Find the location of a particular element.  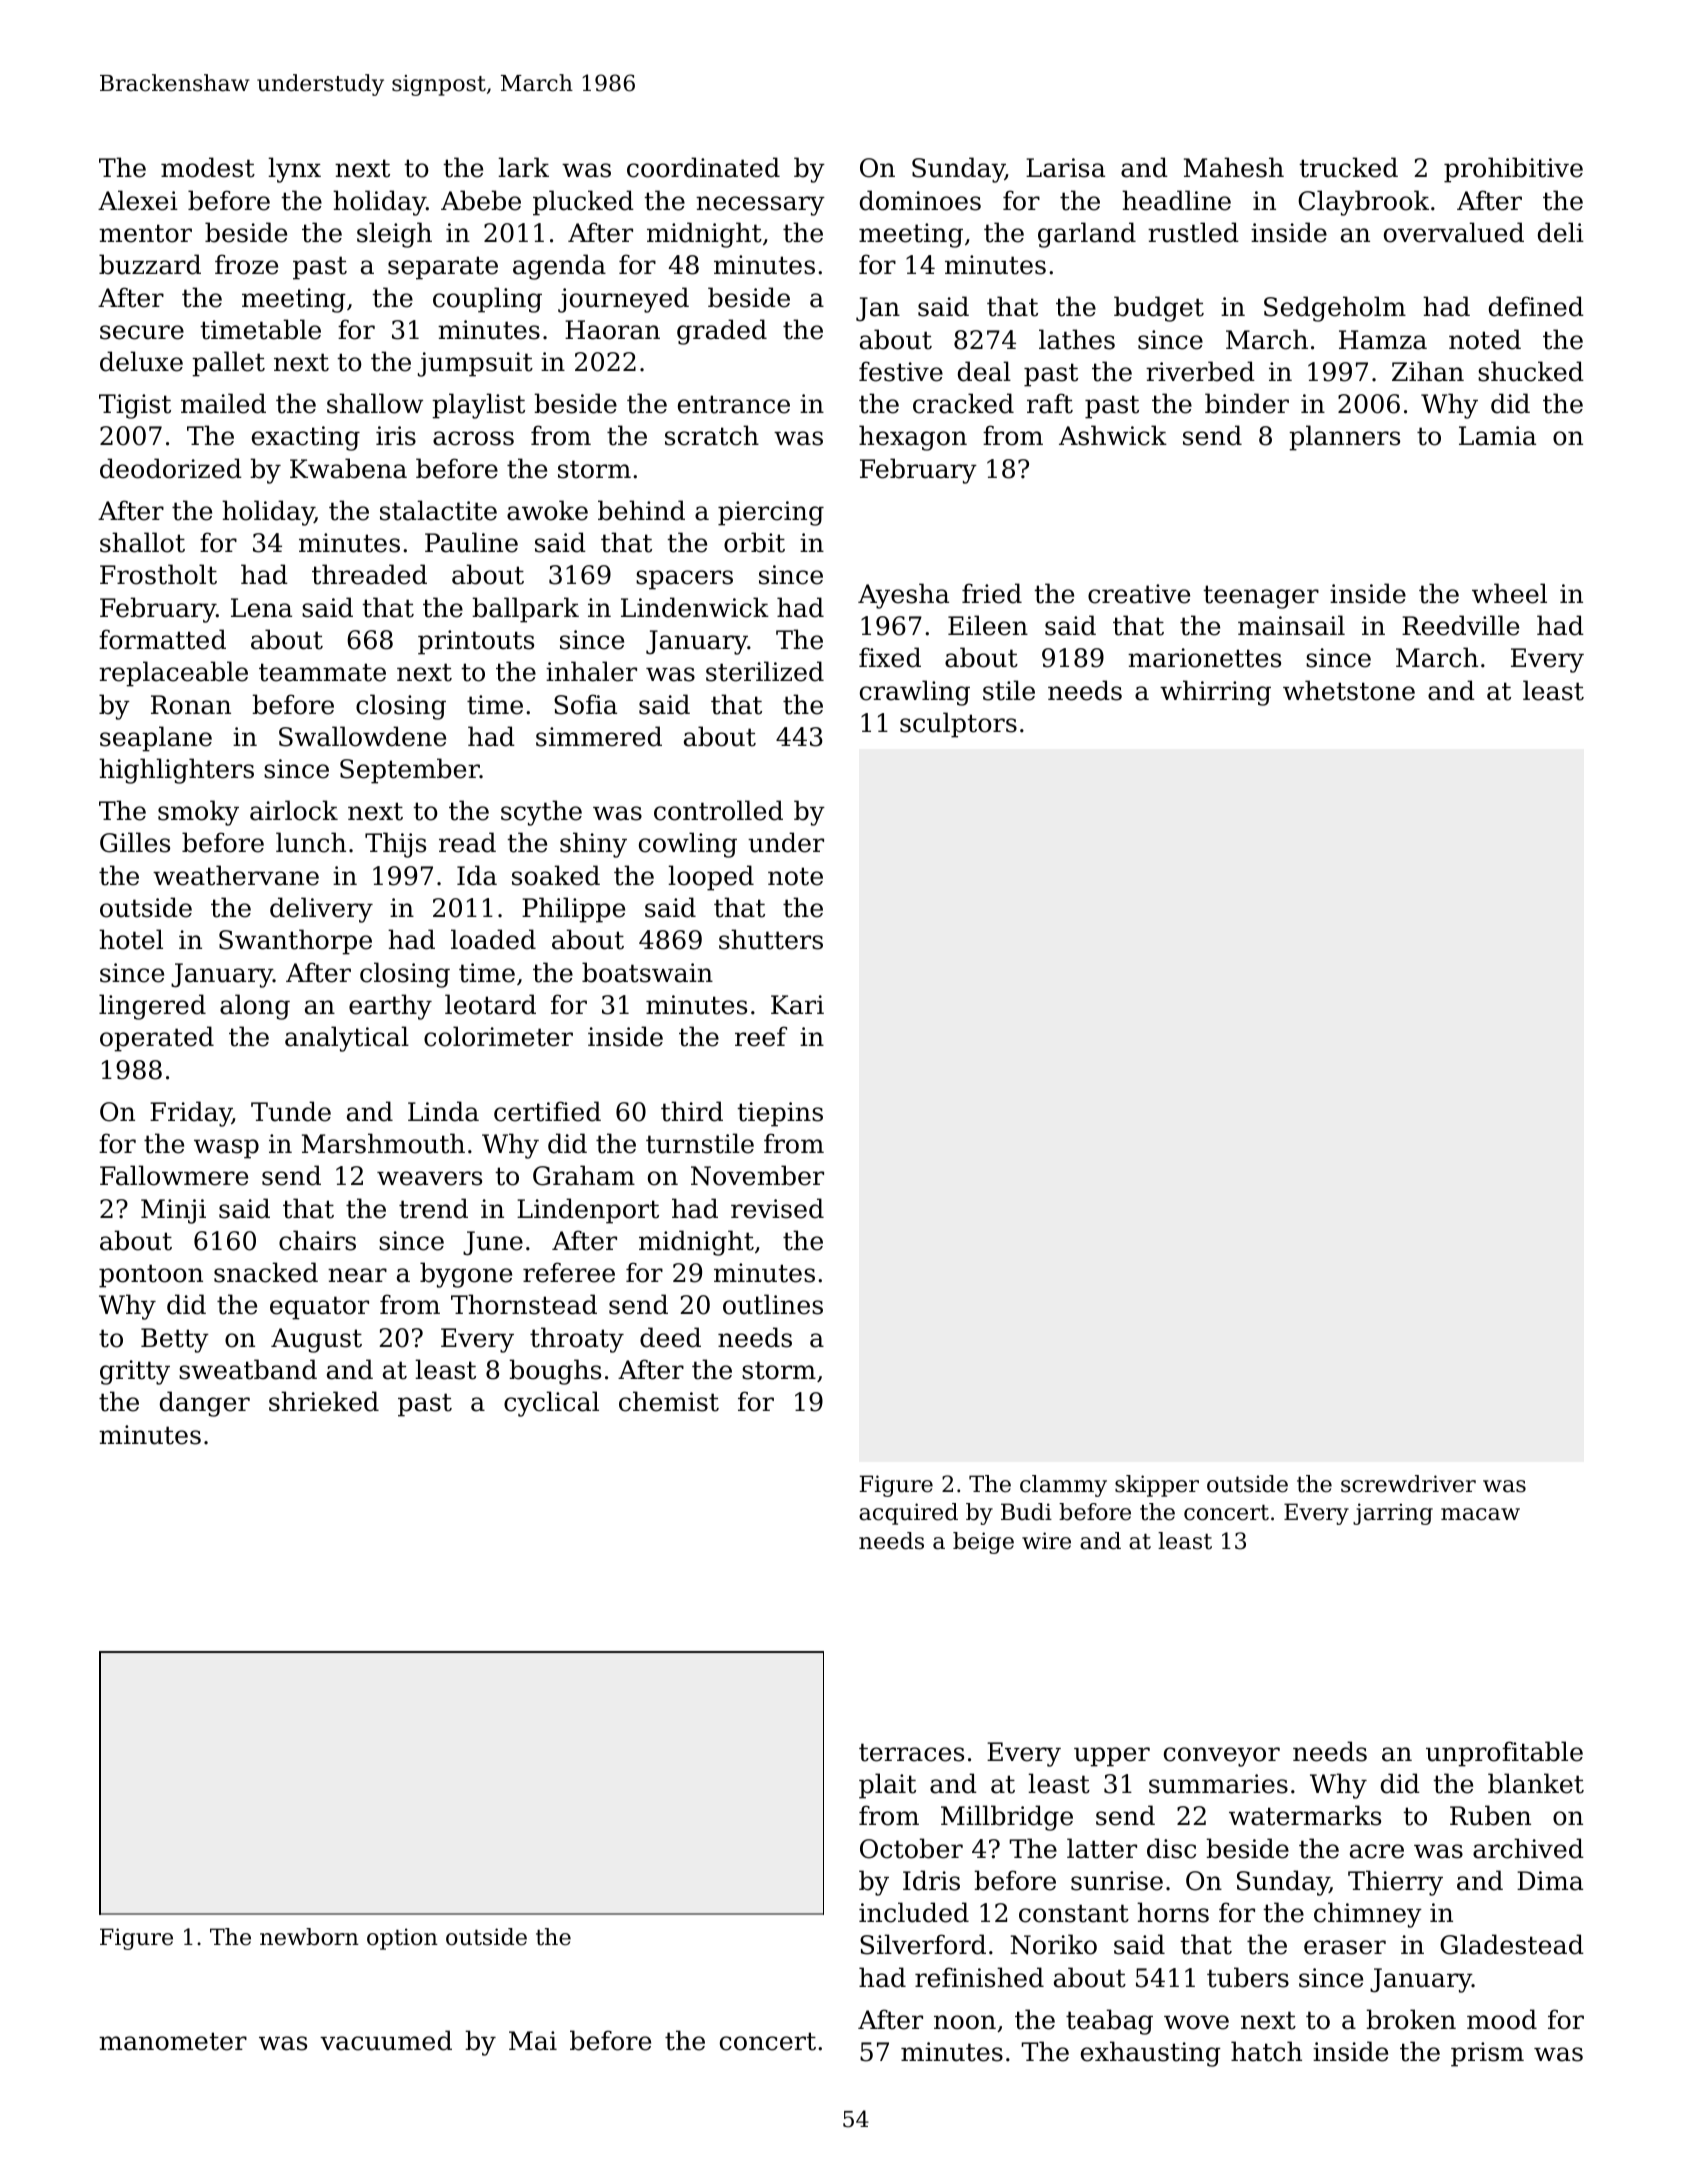

whetstone is located at coordinates (1349, 690).
